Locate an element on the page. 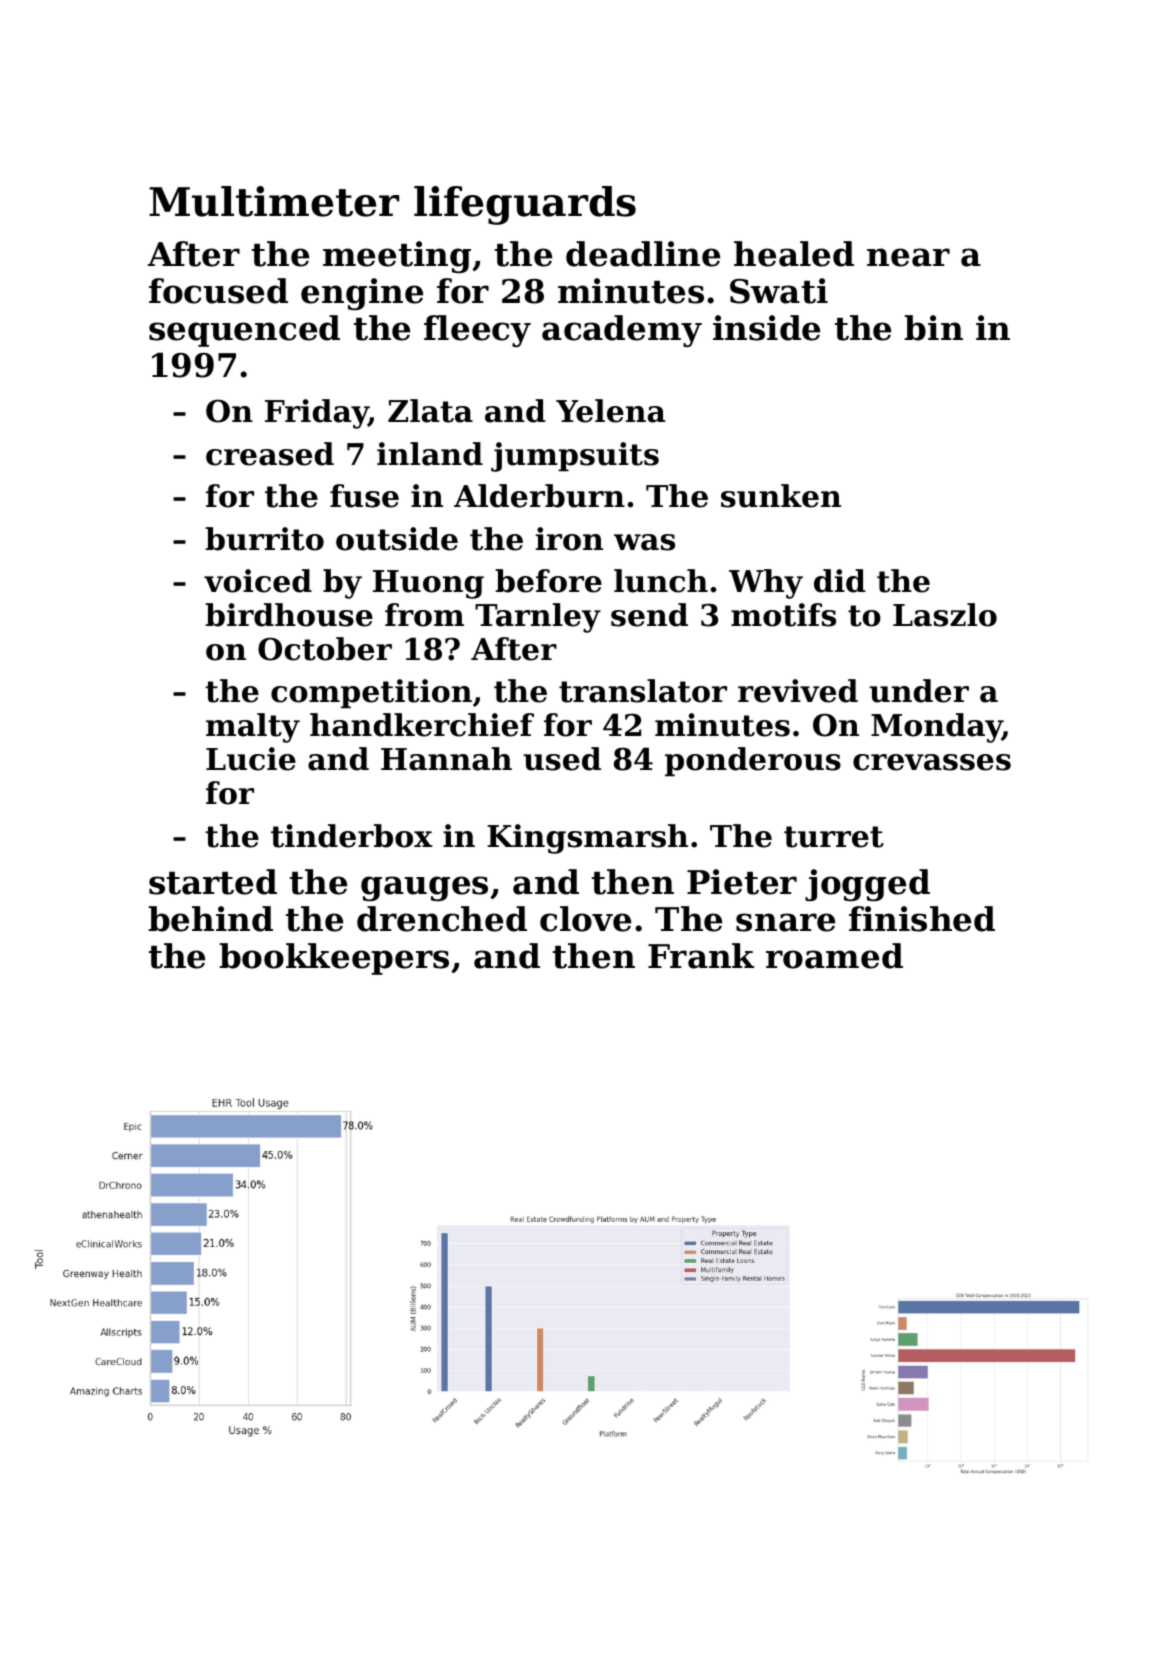 This image has height=1654, width=1165. sunken is located at coordinates (781, 496).
